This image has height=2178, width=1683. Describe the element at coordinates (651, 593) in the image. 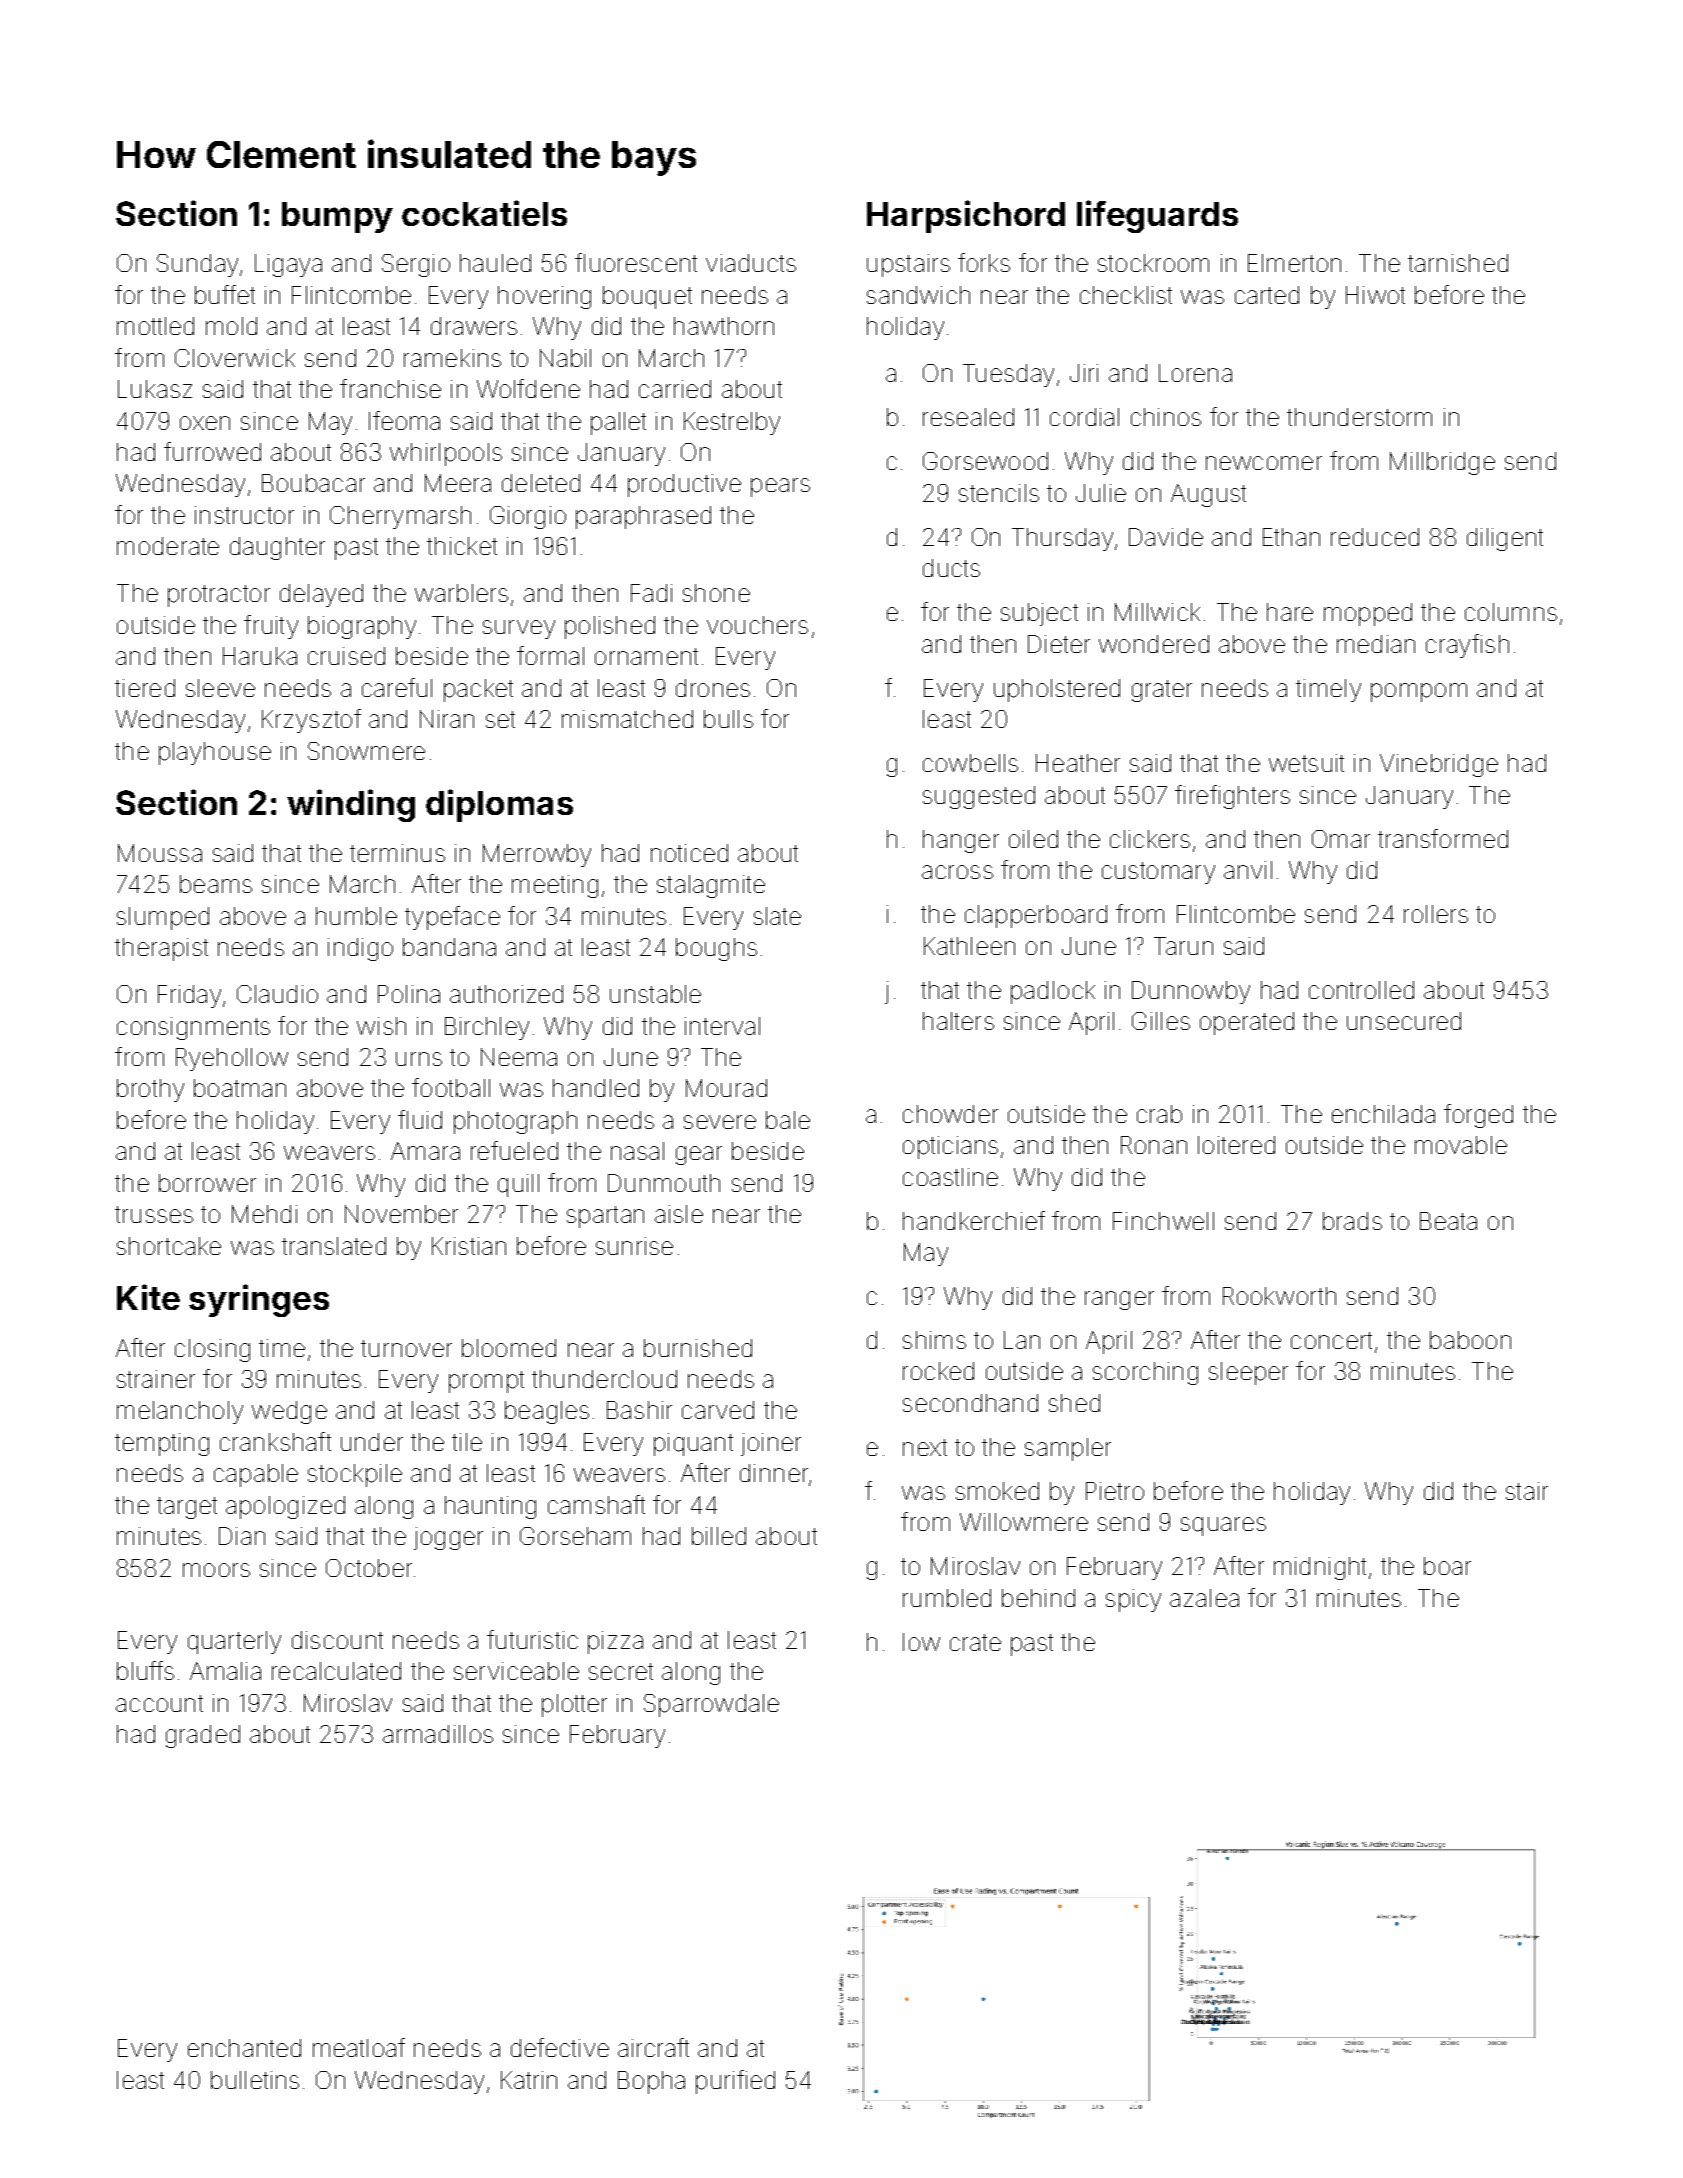

I see `Fadi` at that location.
